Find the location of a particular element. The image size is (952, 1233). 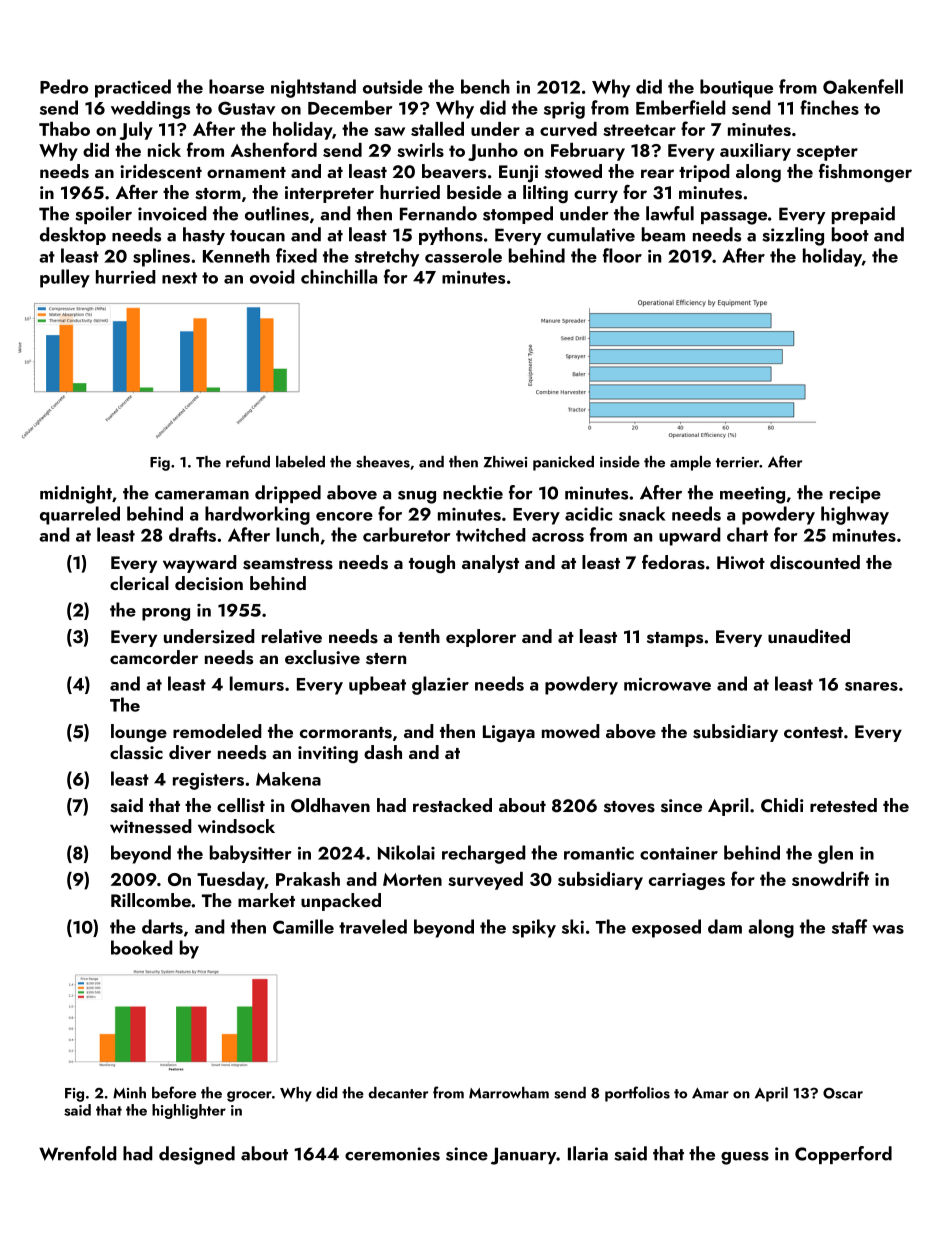

nightstand is located at coordinates (313, 88).
